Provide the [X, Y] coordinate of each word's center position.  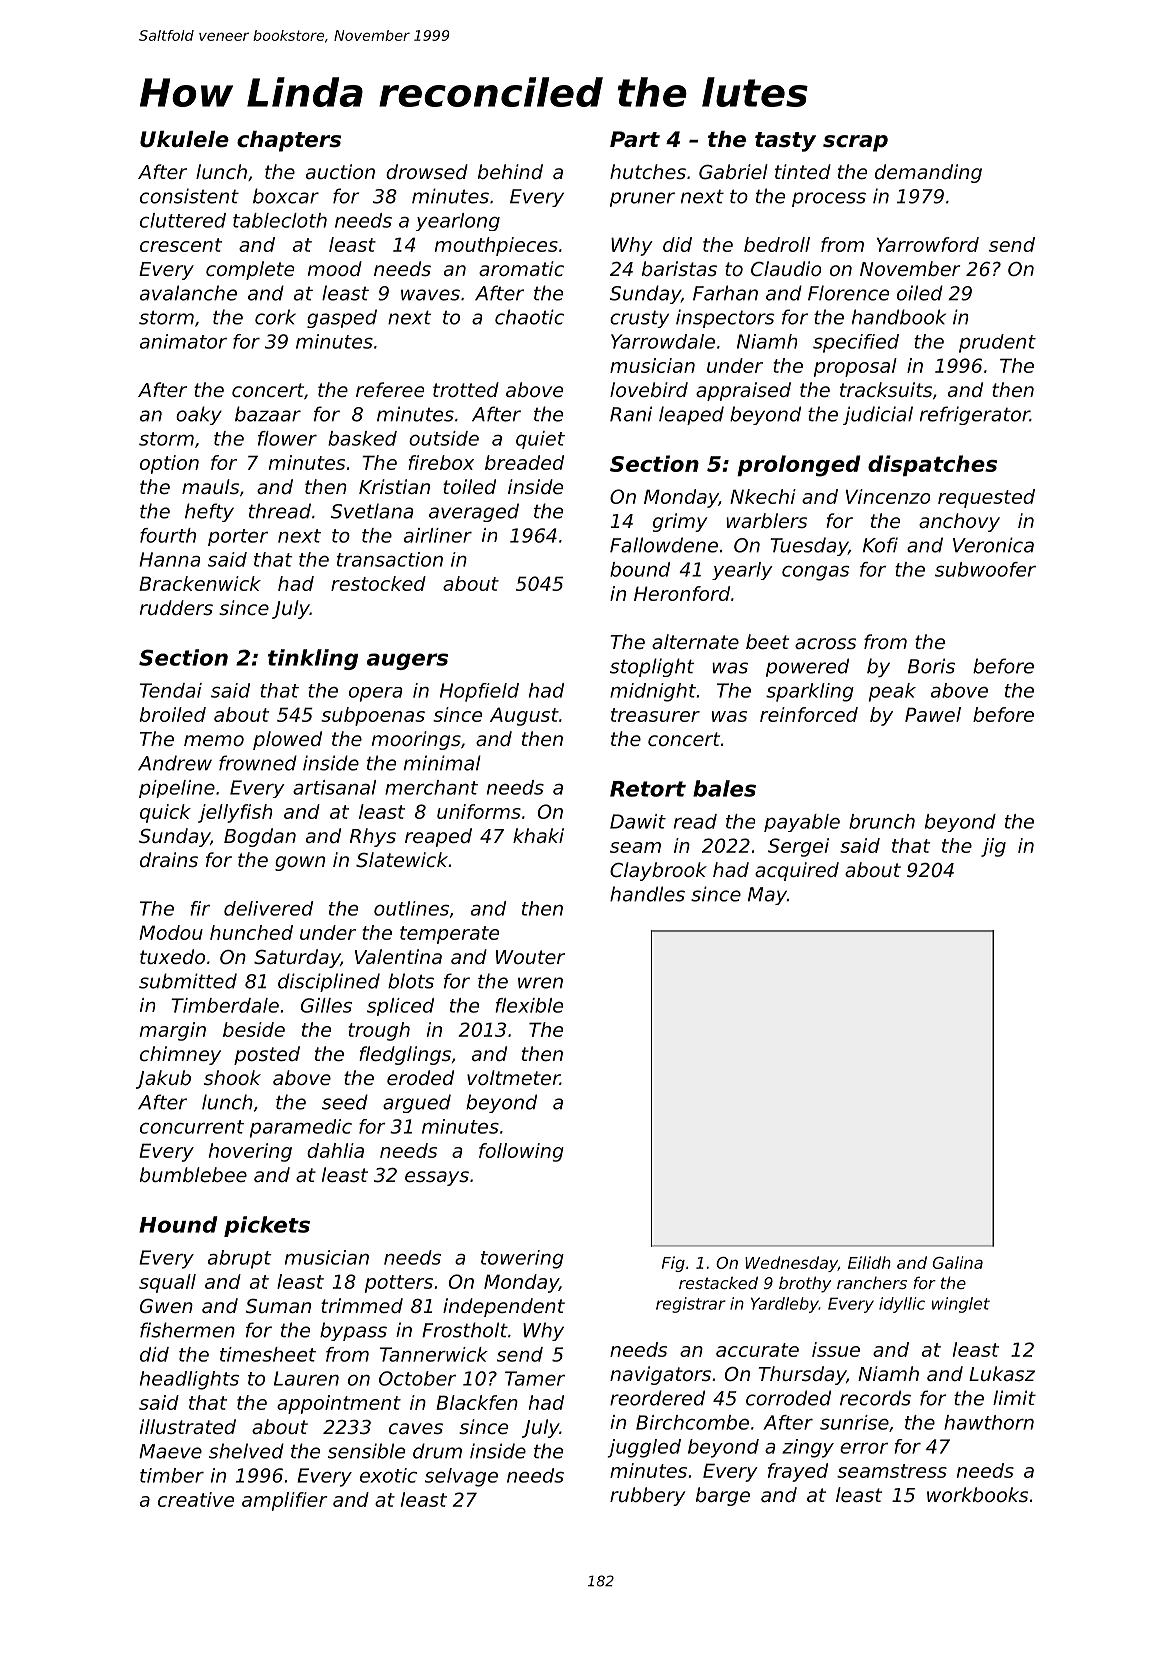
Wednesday [791, 1264]
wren [540, 983]
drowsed [427, 171]
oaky [199, 415]
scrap [855, 143]
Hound [178, 1224]
